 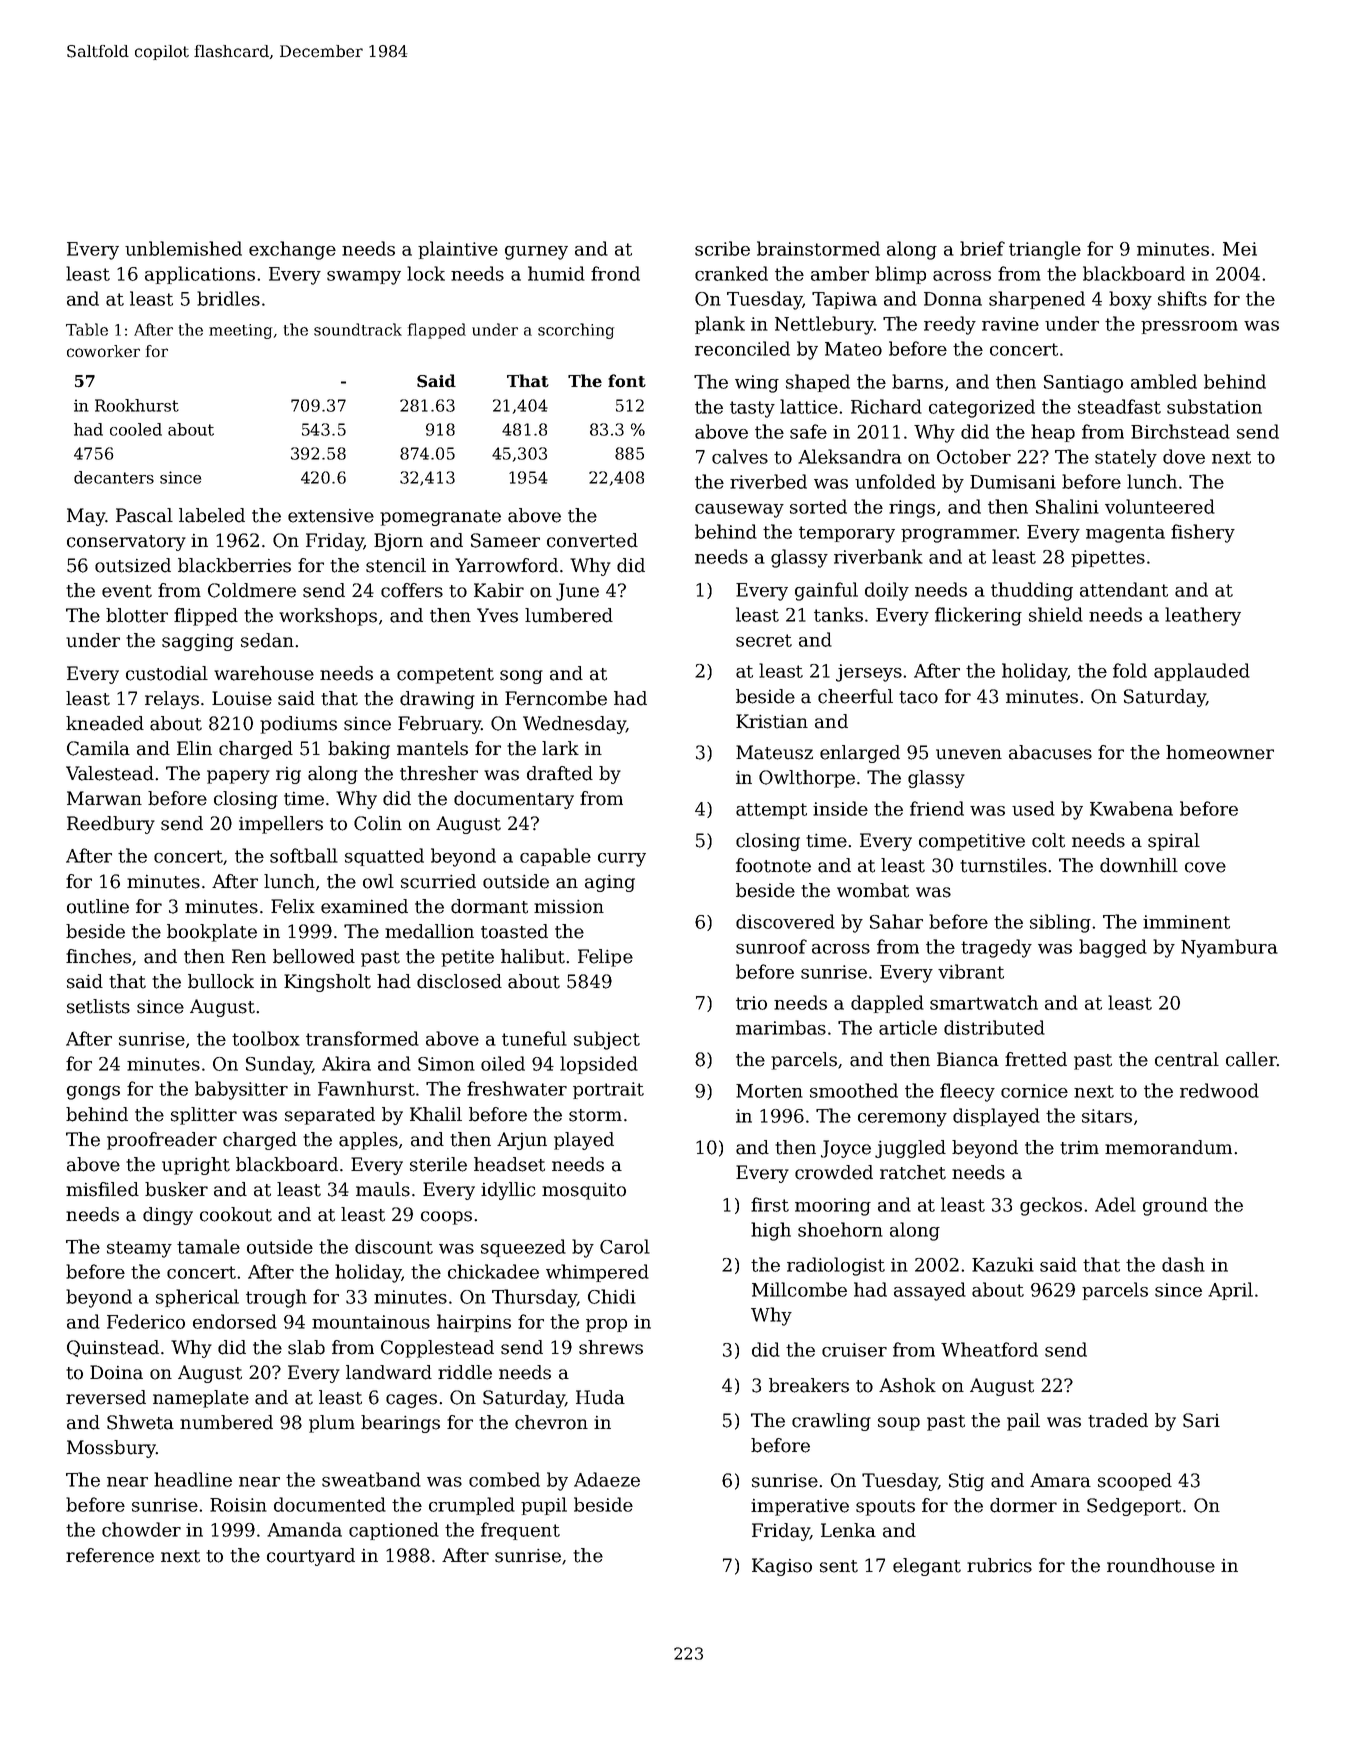 I want to click on spiral, so click(x=1174, y=842).
